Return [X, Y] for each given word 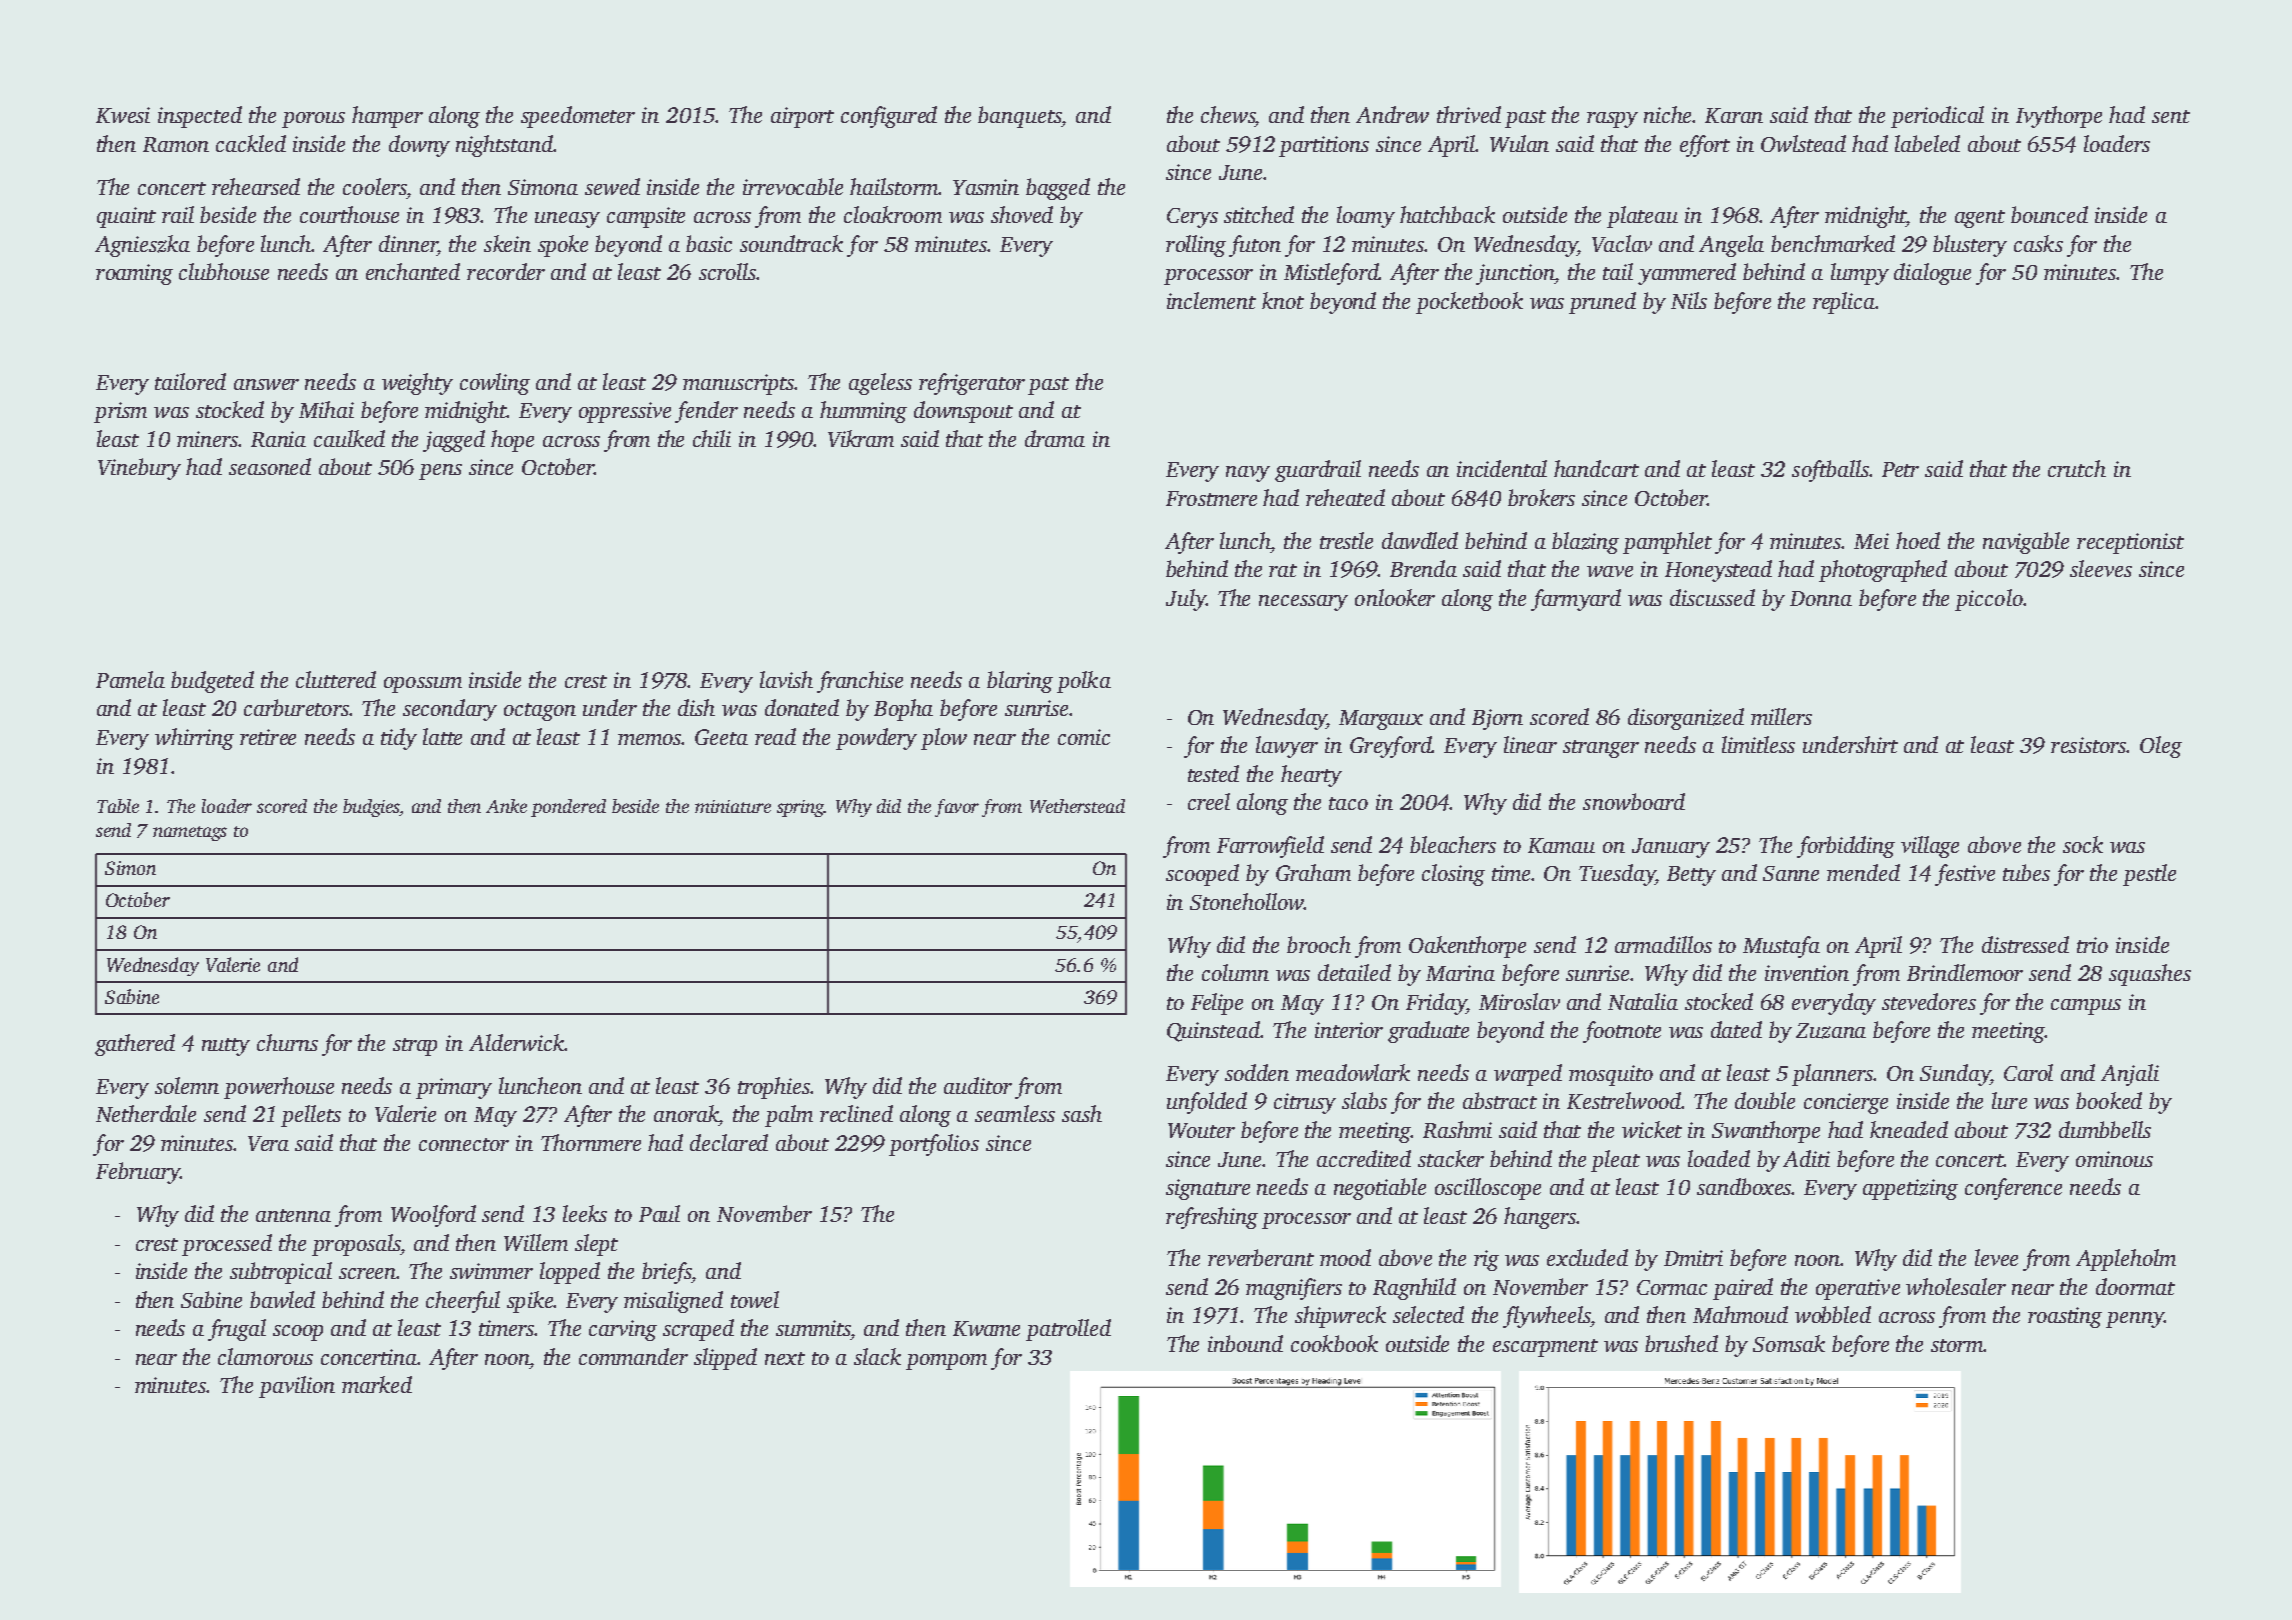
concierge [1846, 1103]
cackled [251, 143]
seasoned [270, 466]
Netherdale [146, 1113]
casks [2038, 243]
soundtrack [791, 243]
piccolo [1989, 600]
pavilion [297, 1387]
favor [957, 808]
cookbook [1334, 1343]
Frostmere [1211, 498]
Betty [1691, 876]
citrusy [1305, 1103]
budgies [371, 808]
